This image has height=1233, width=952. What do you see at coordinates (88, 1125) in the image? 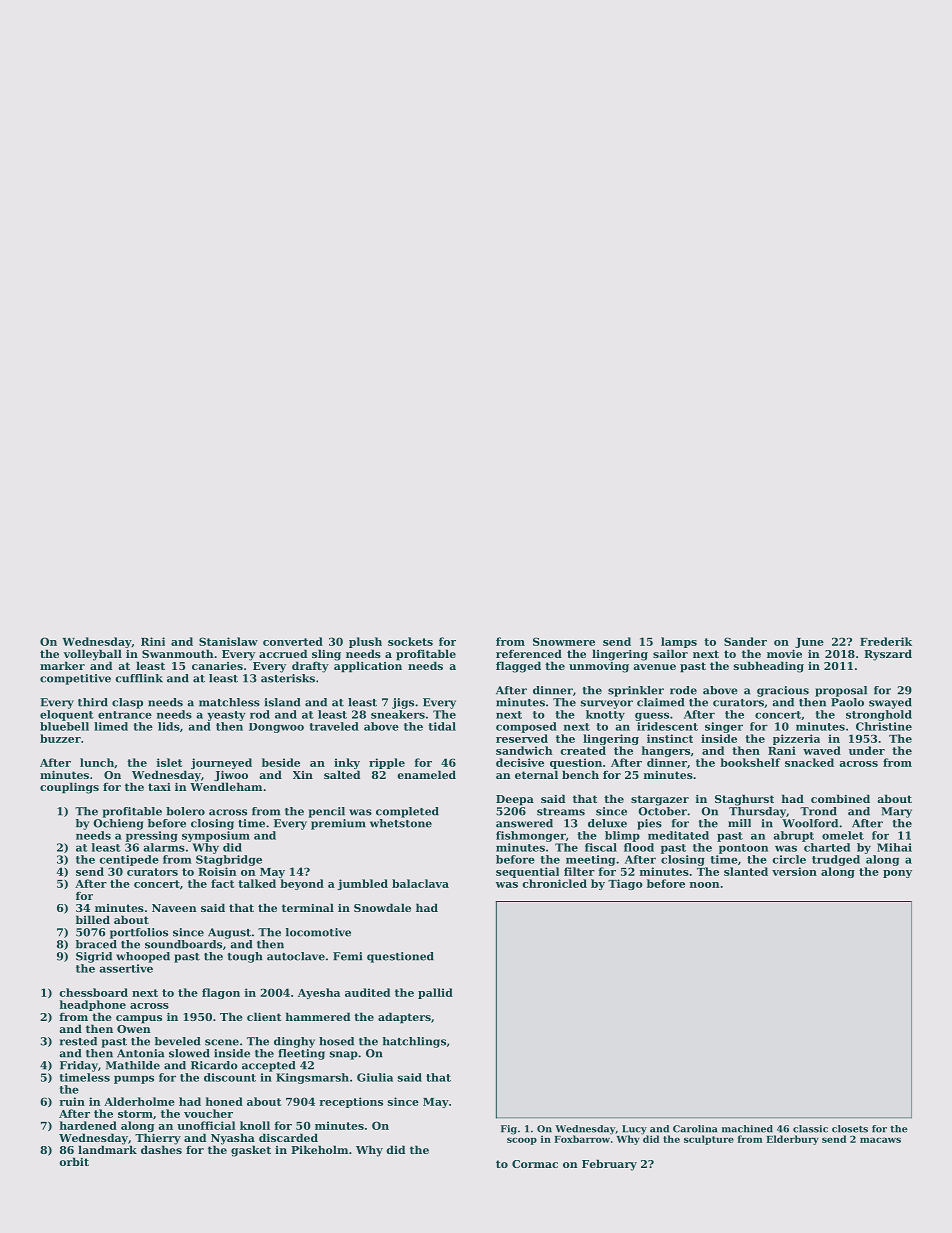
I see `hardened` at bounding box center [88, 1125].
